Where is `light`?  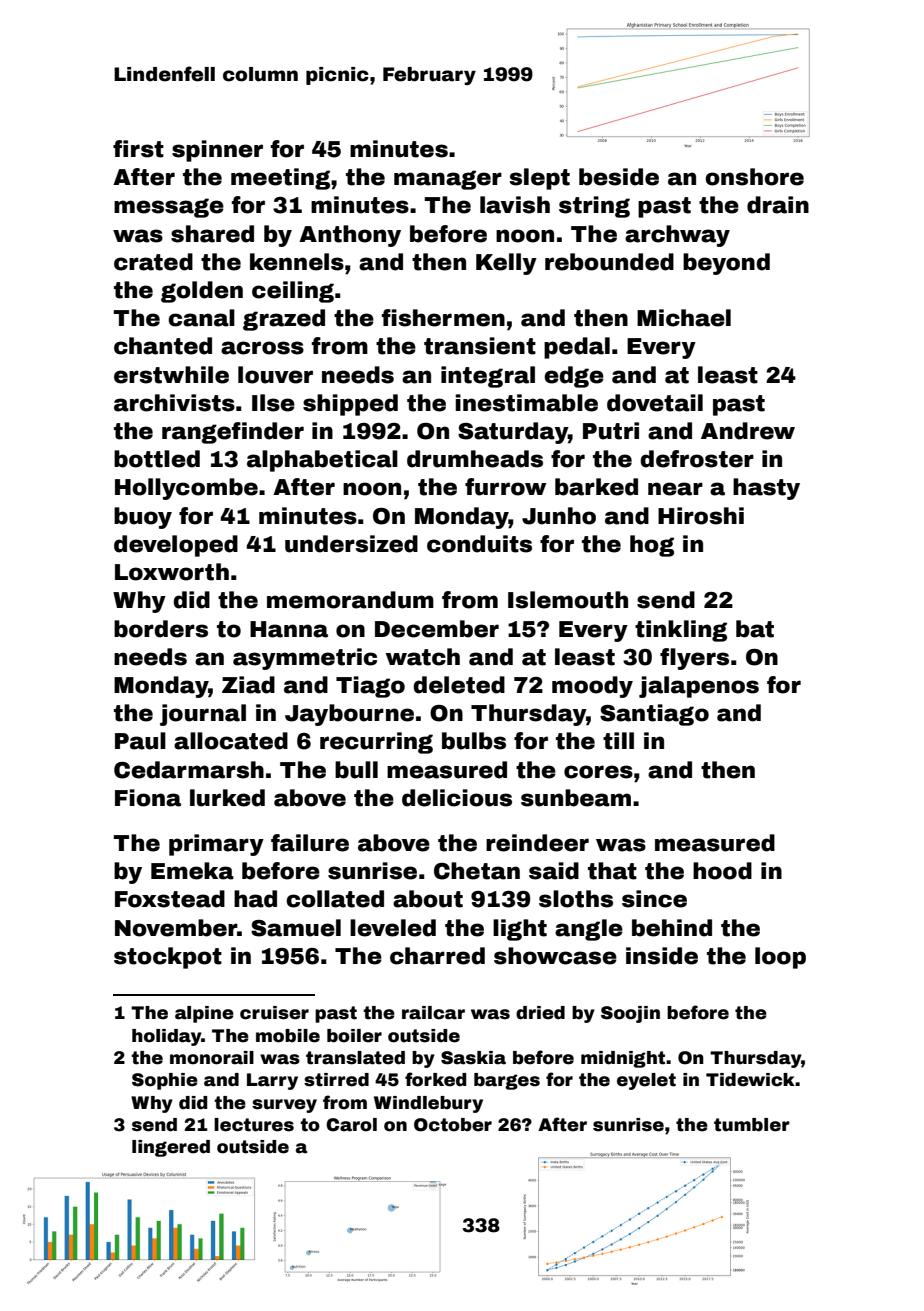
light is located at coordinates (520, 930).
